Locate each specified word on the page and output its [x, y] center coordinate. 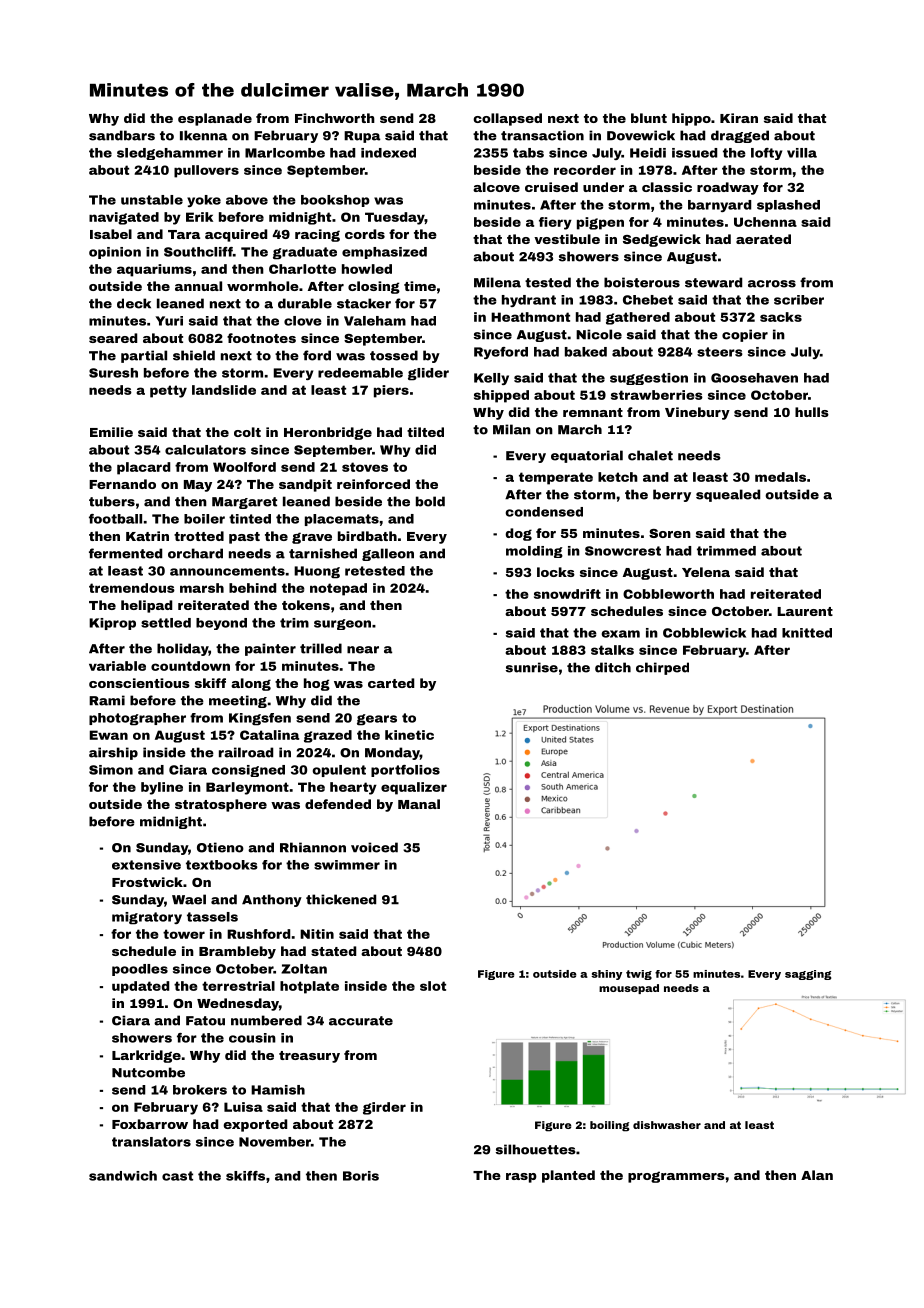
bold [430, 501]
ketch [618, 477]
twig [639, 975]
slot [433, 986]
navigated [124, 218]
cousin [252, 1038]
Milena [497, 282]
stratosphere [221, 805]
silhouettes [536, 1149]
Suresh [113, 373]
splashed [788, 206]
